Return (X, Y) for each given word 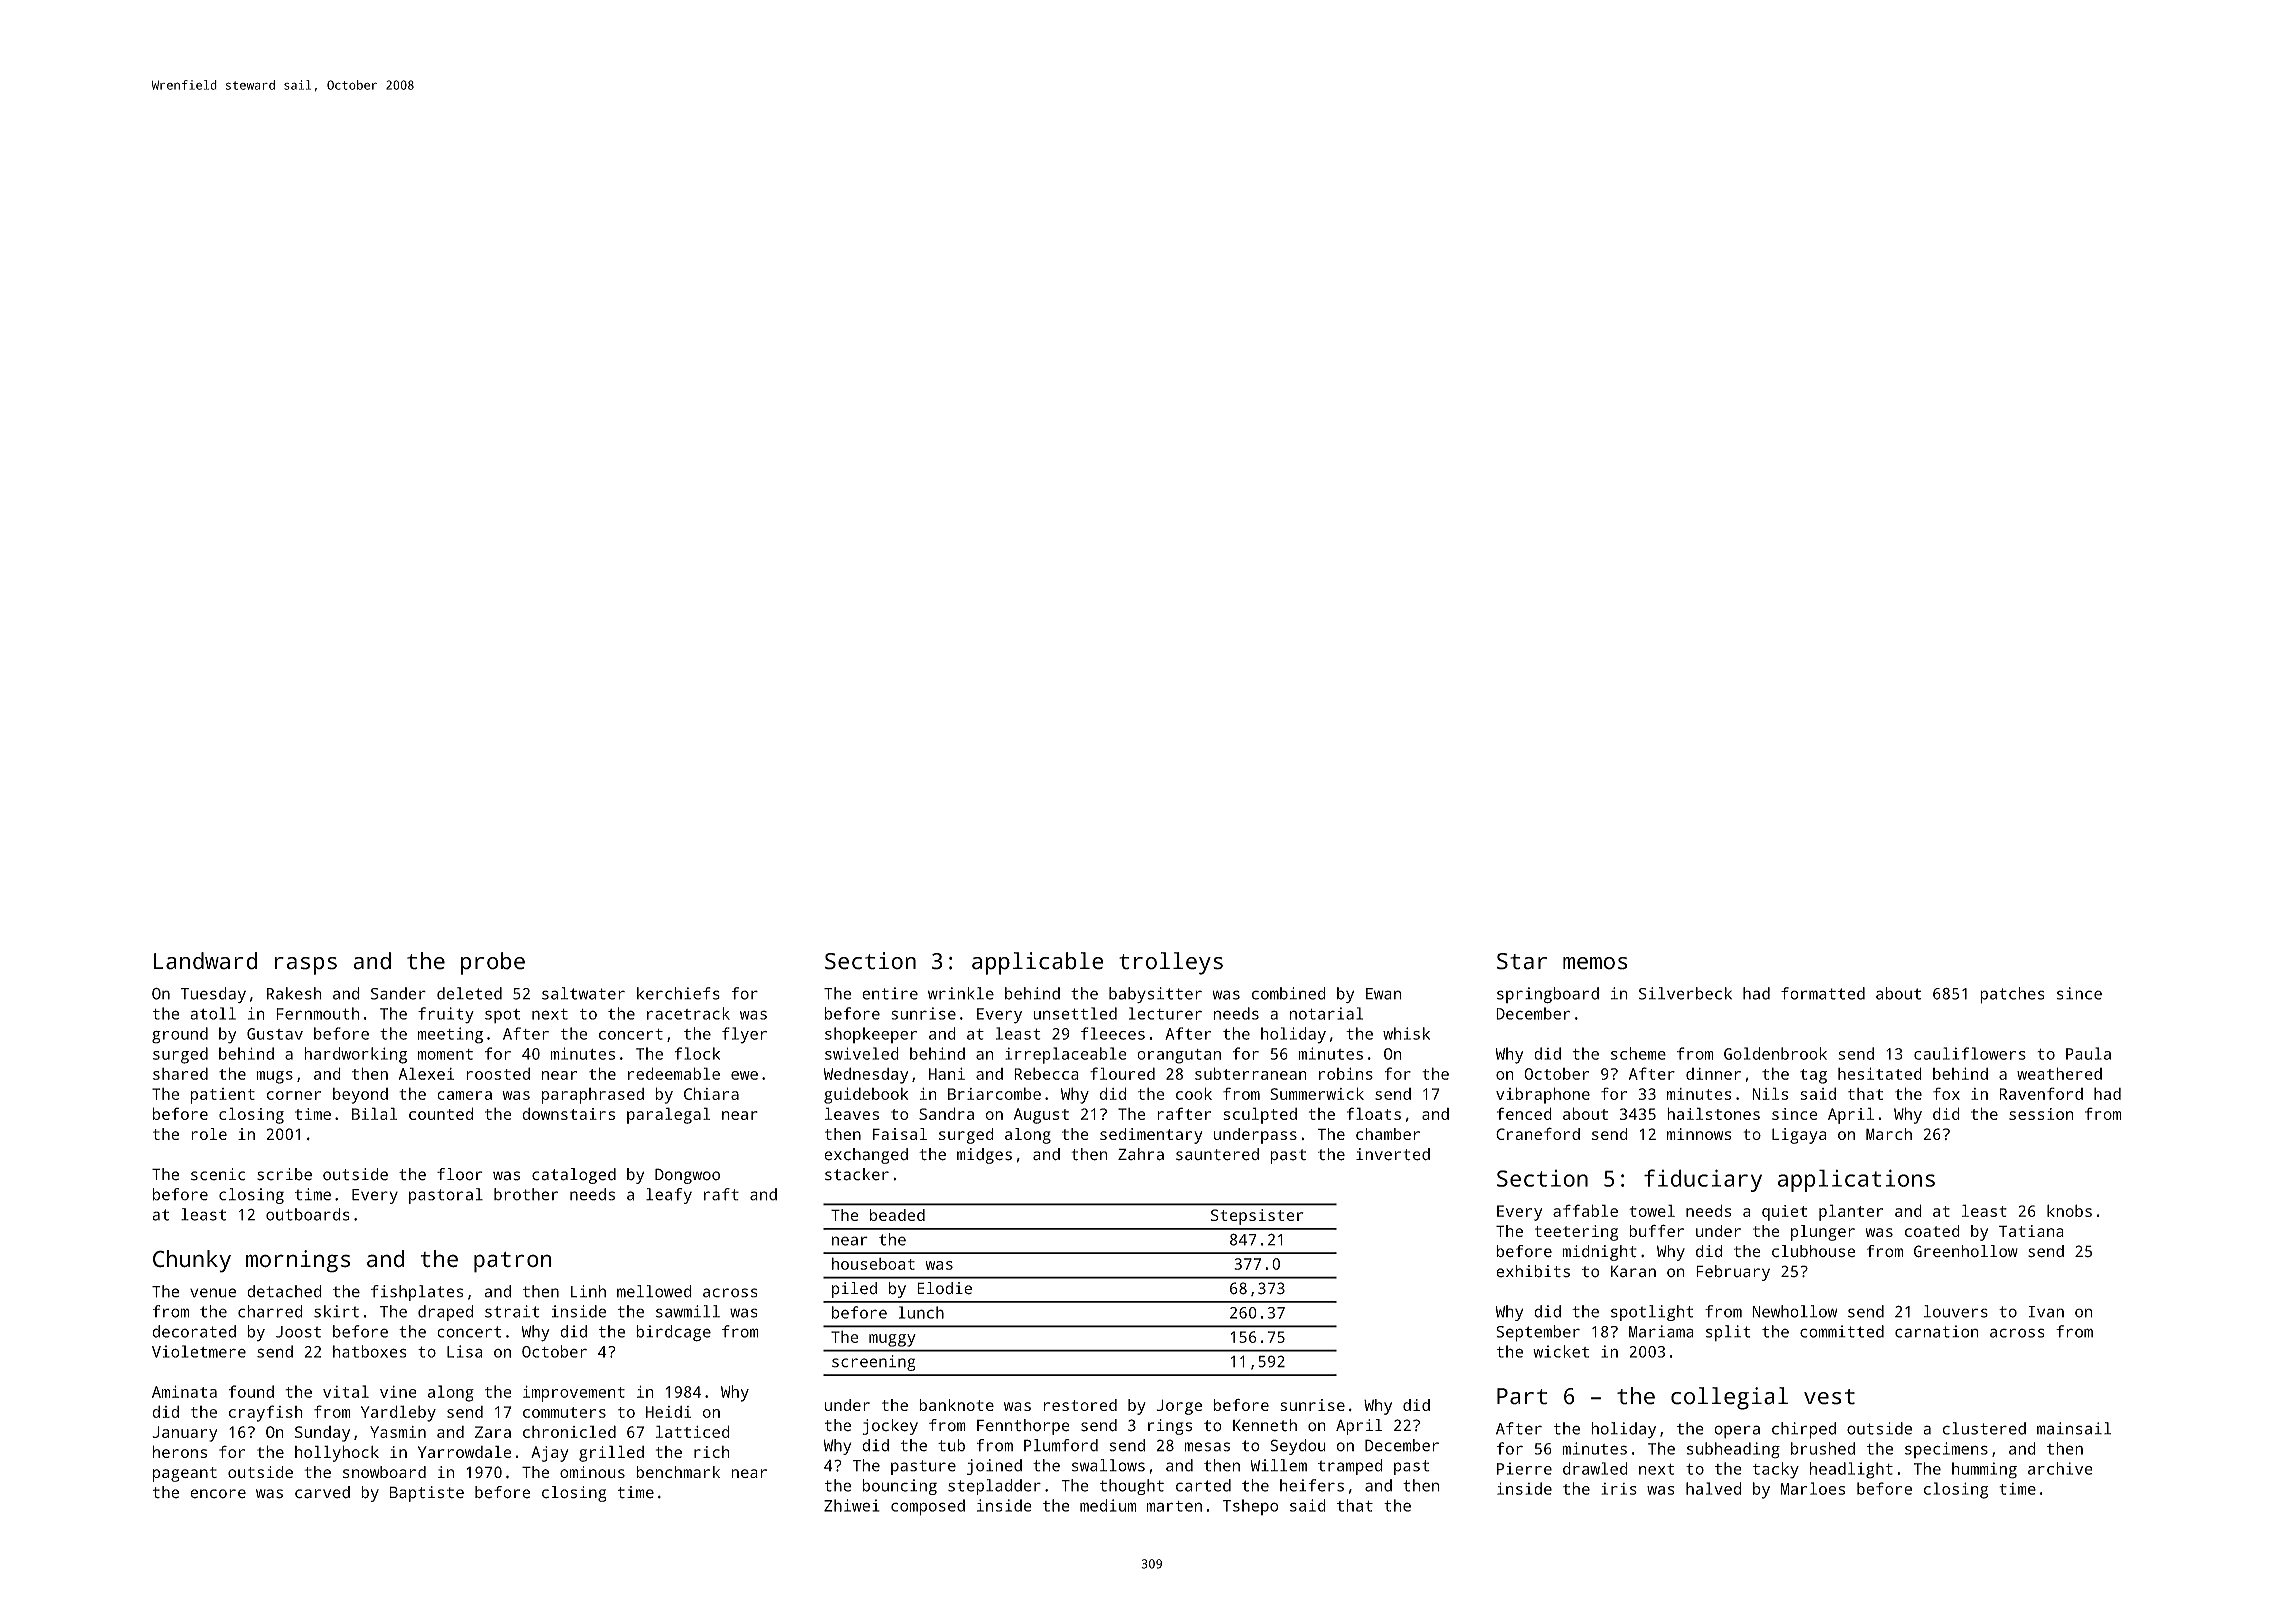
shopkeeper (871, 1035)
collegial (1729, 1398)
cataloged (574, 1176)
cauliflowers (1970, 1053)
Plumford (1061, 1445)
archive (2060, 1468)
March (1889, 1134)
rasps (306, 966)
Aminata (184, 1391)
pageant (185, 1474)
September (1538, 1333)
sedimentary (1151, 1136)
